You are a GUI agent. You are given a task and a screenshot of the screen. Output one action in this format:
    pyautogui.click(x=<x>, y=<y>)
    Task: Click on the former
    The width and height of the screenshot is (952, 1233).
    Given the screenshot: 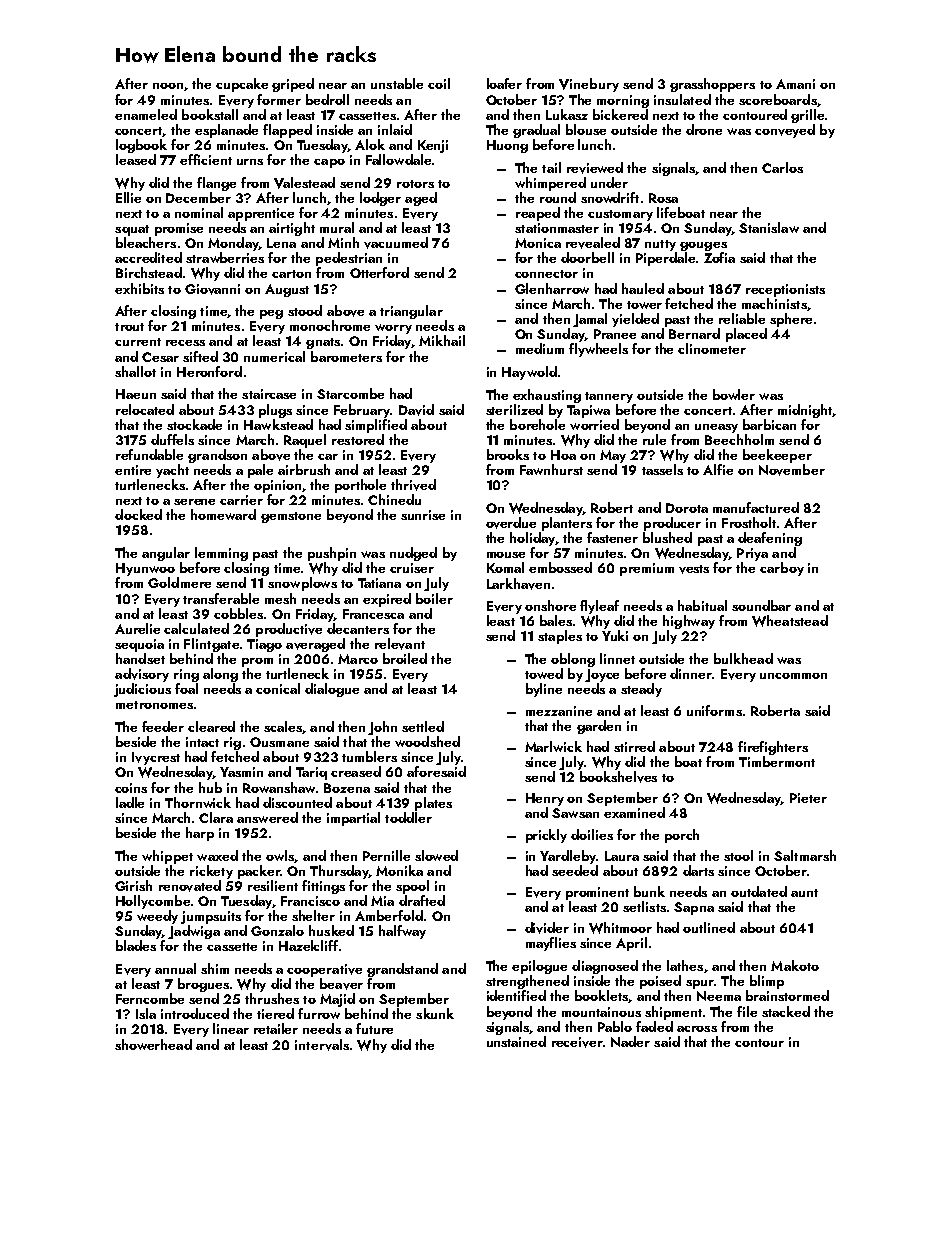 What is the action you would take?
    pyautogui.click(x=279, y=99)
